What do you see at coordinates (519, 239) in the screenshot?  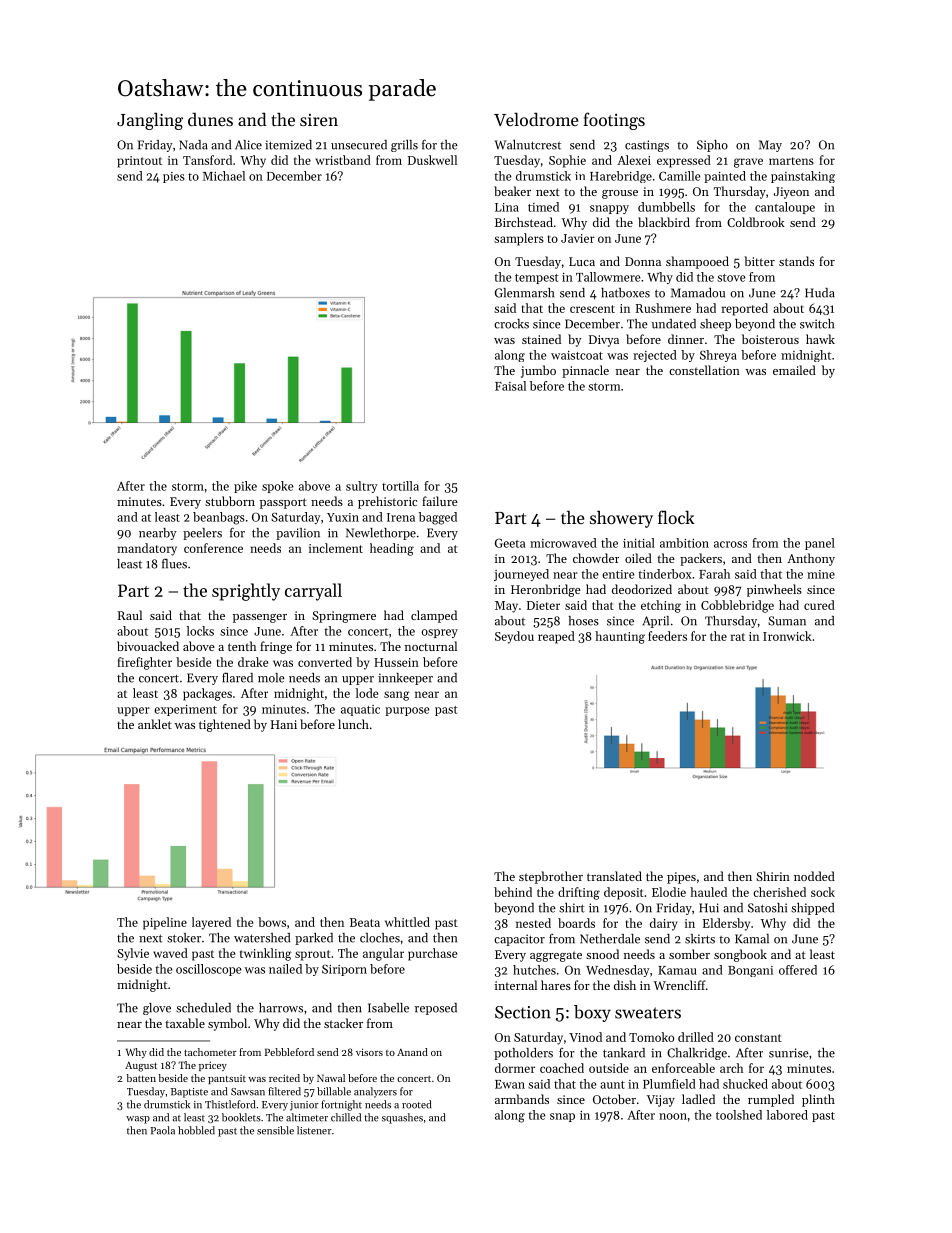 I see `samplers` at bounding box center [519, 239].
